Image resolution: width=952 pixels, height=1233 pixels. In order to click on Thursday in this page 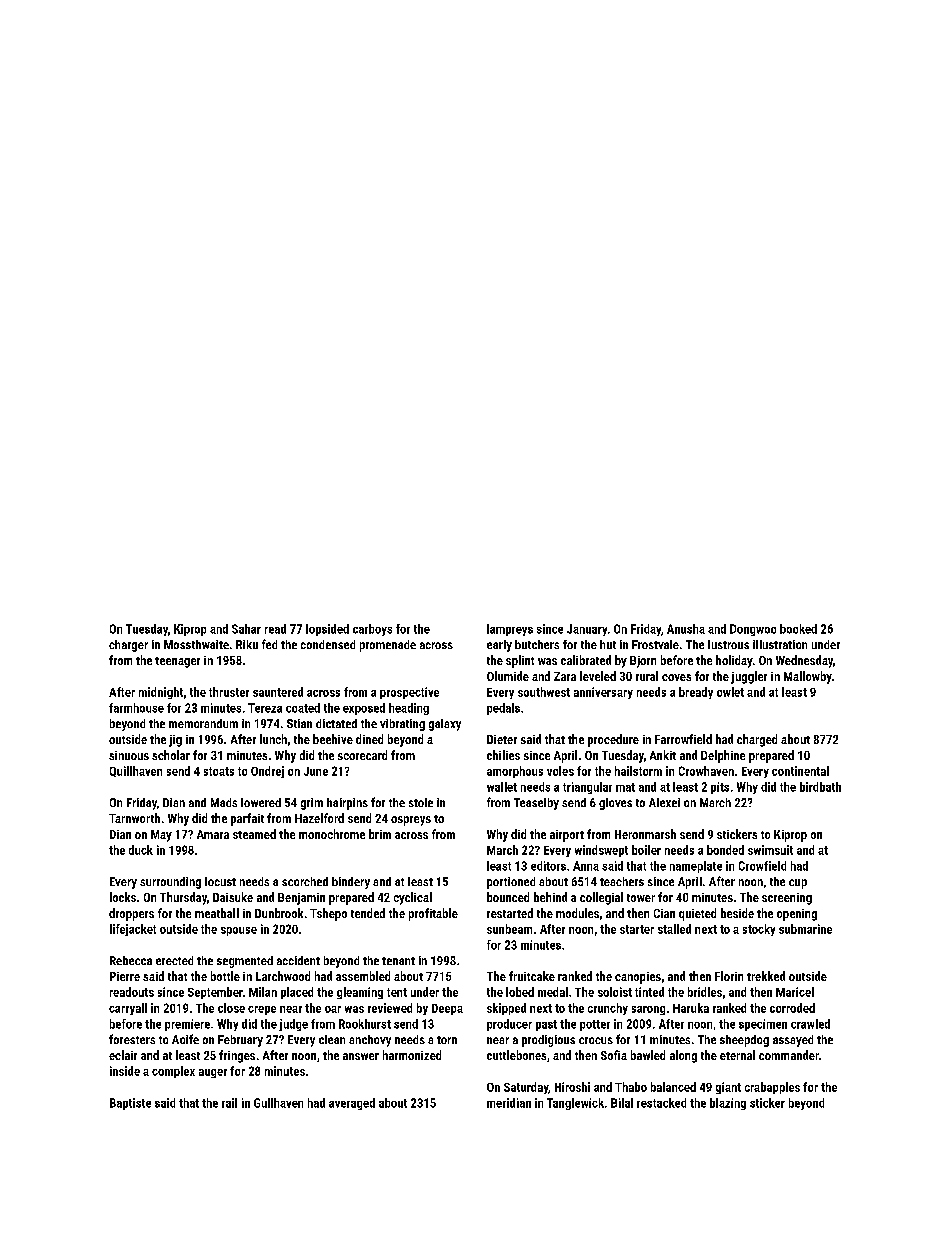, I will do `click(183, 898)`.
